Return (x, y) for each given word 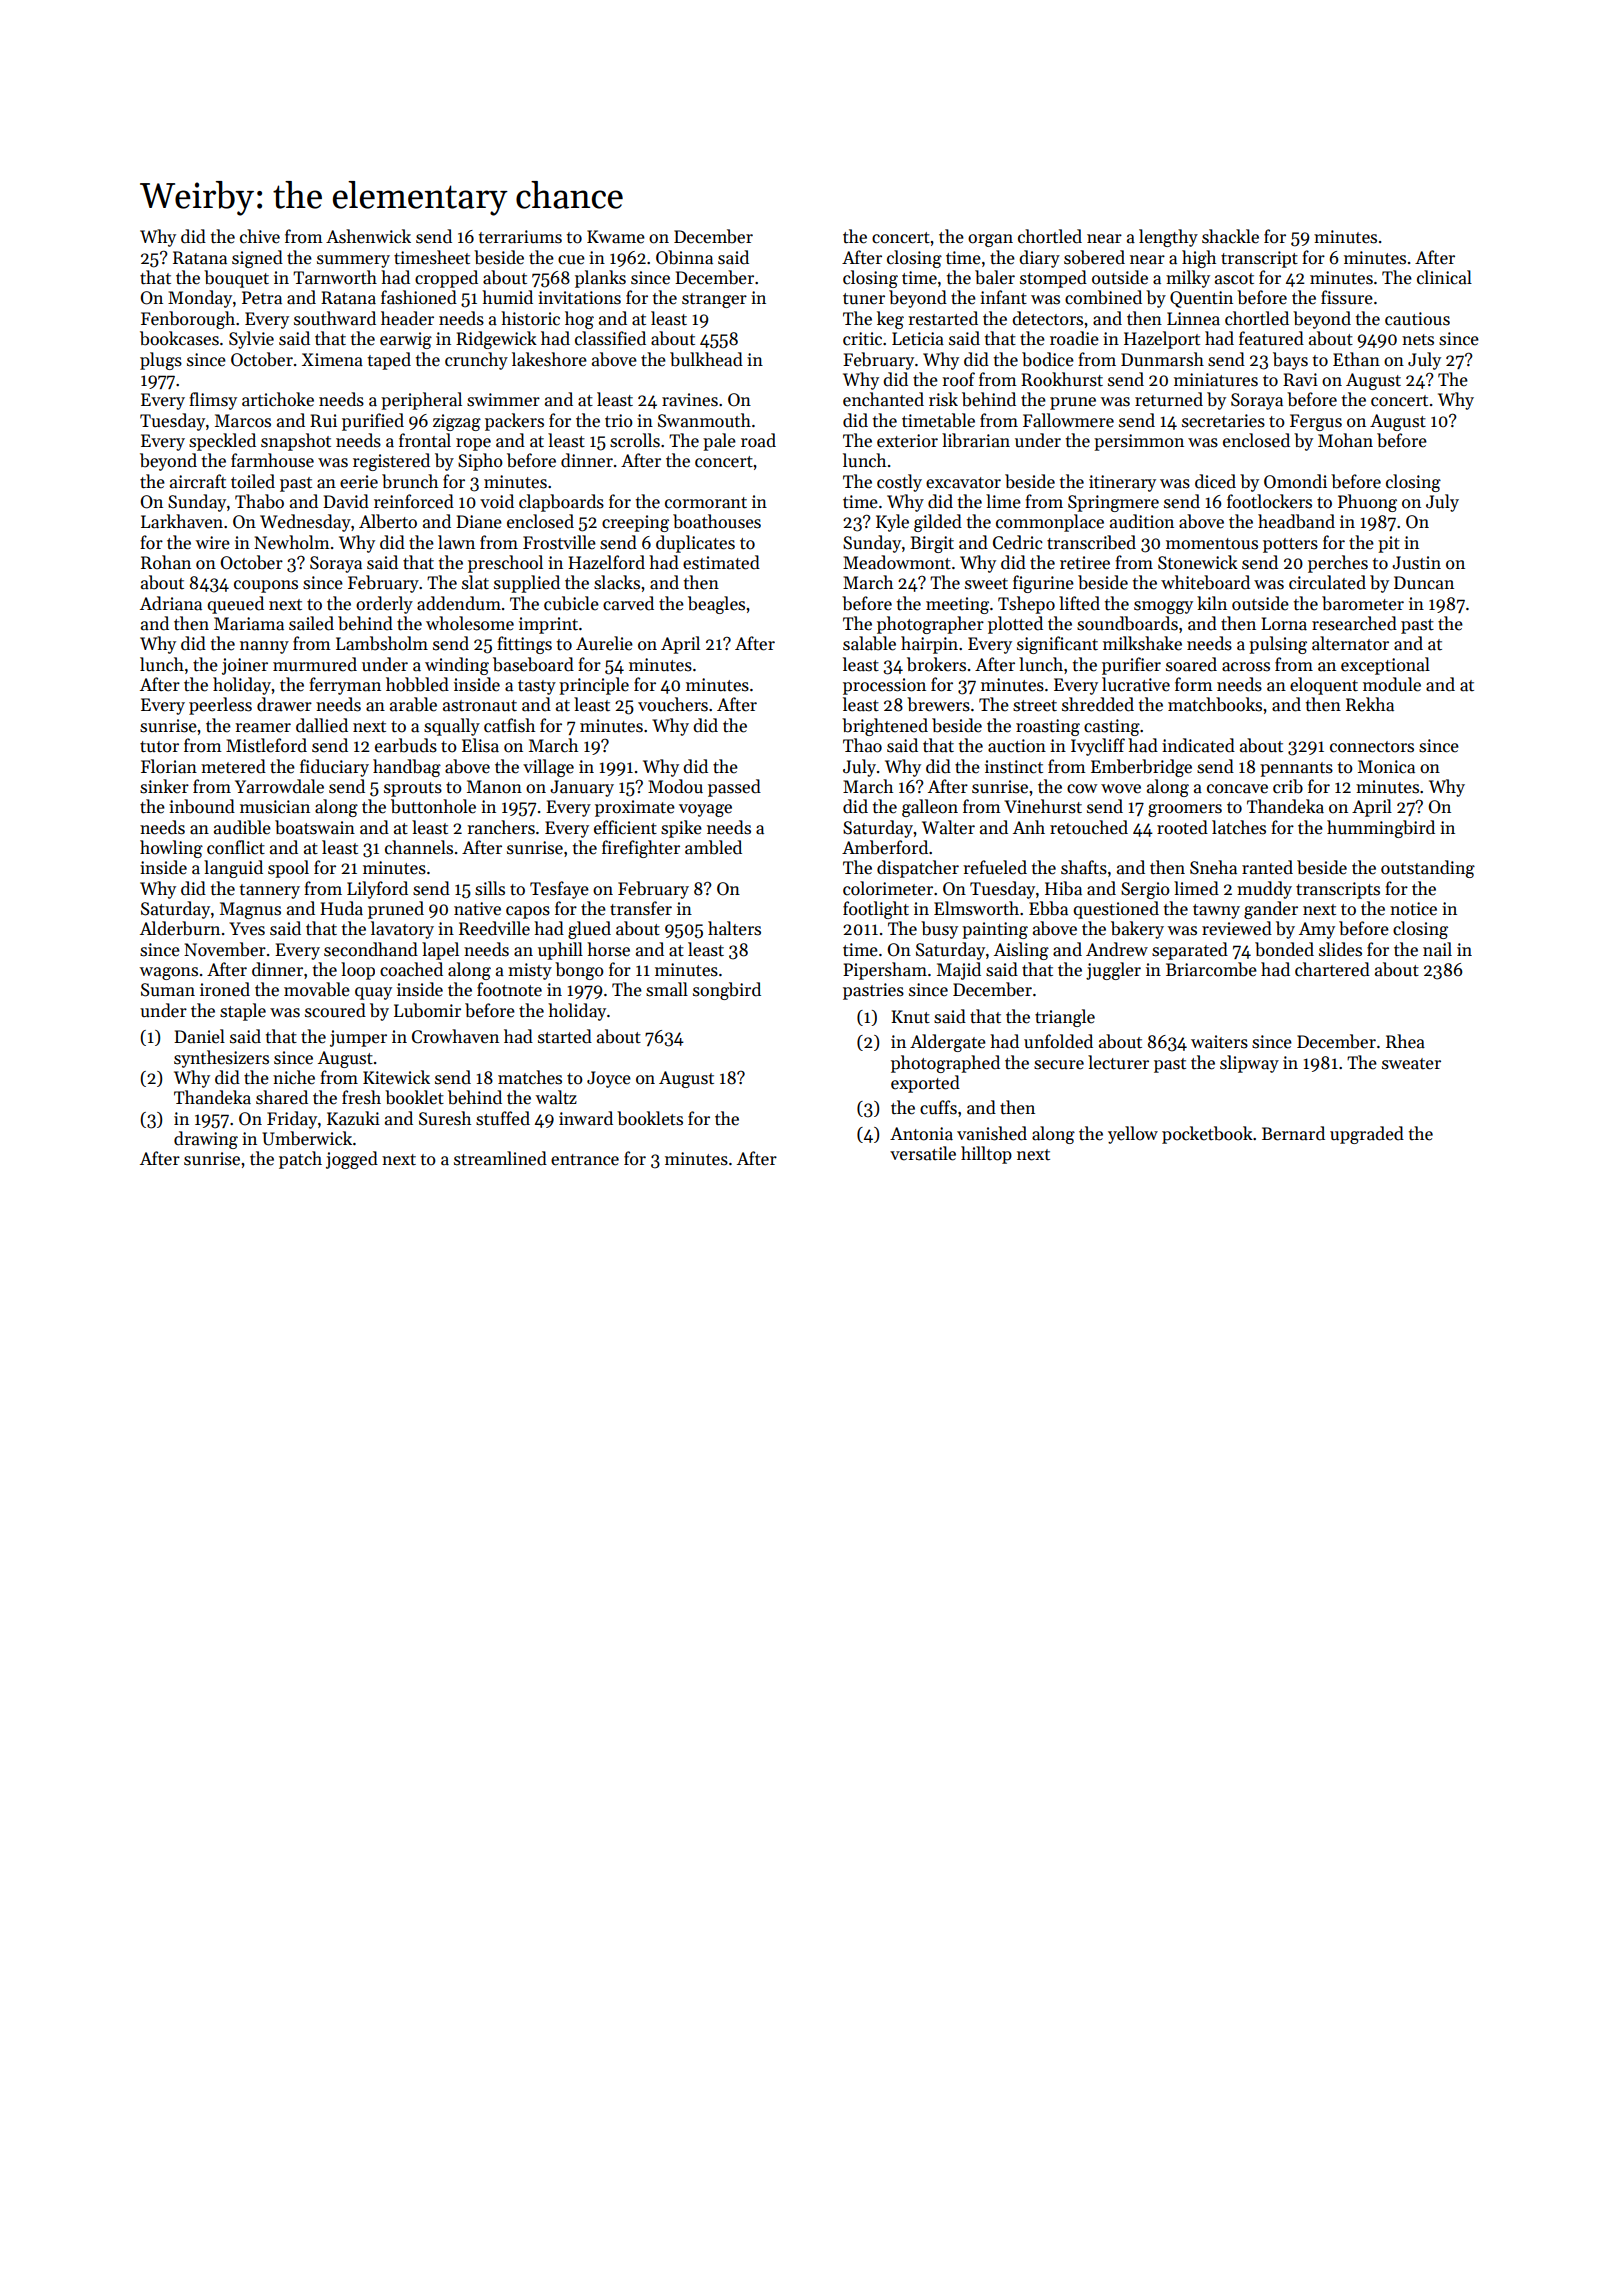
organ (990, 240)
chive (260, 236)
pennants (1296, 769)
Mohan (1345, 440)
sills (490, 888)
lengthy (1168, 238)
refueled (995, 867)
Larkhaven (182, 521)
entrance (585, 1160)
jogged (352, 1160)
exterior (907, 441)
